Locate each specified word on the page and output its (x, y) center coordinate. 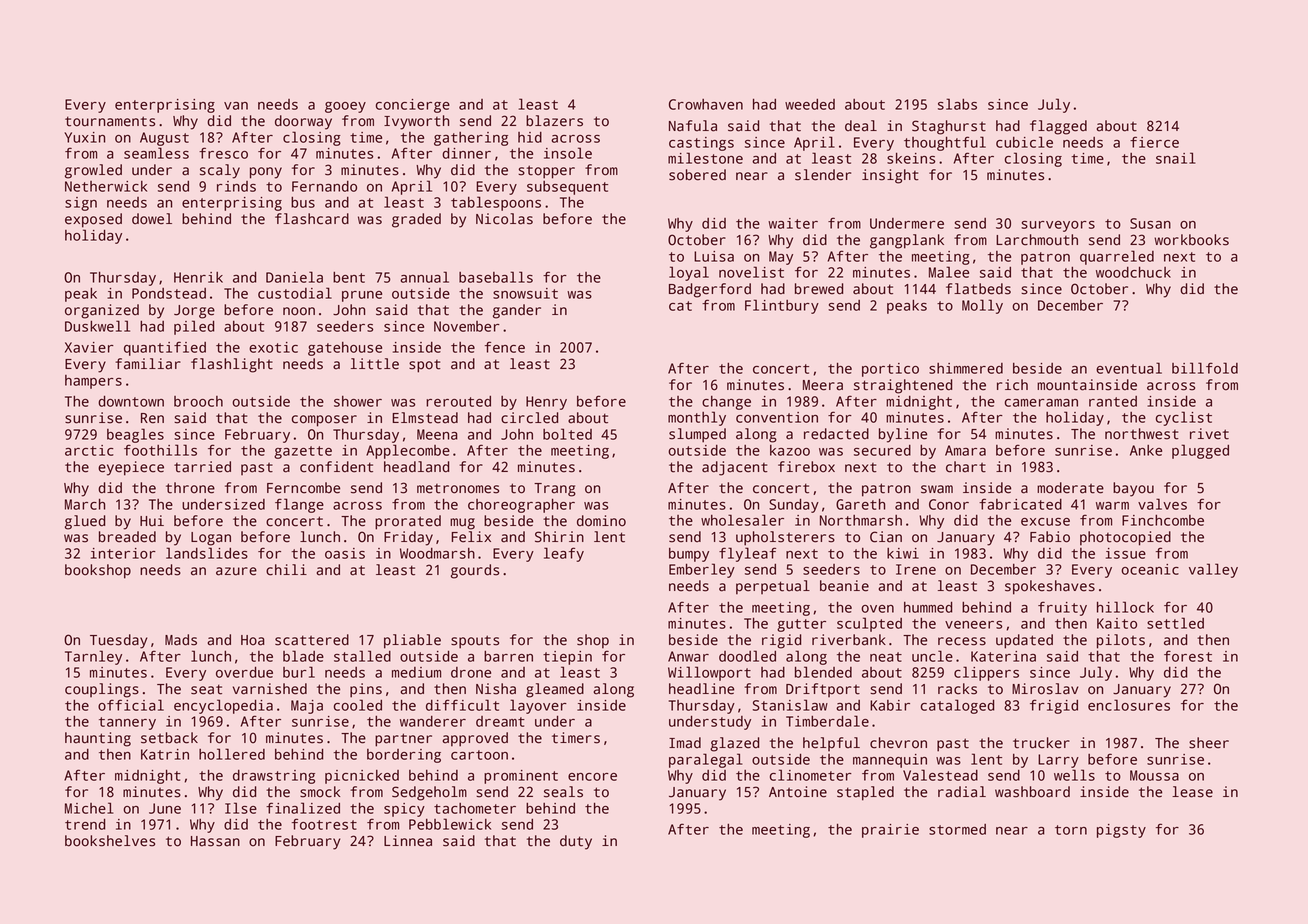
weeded (810, 104)
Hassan (215, 841)
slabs (957, 104)
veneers (973, 625)
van (236, 106)
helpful (831, 744)
